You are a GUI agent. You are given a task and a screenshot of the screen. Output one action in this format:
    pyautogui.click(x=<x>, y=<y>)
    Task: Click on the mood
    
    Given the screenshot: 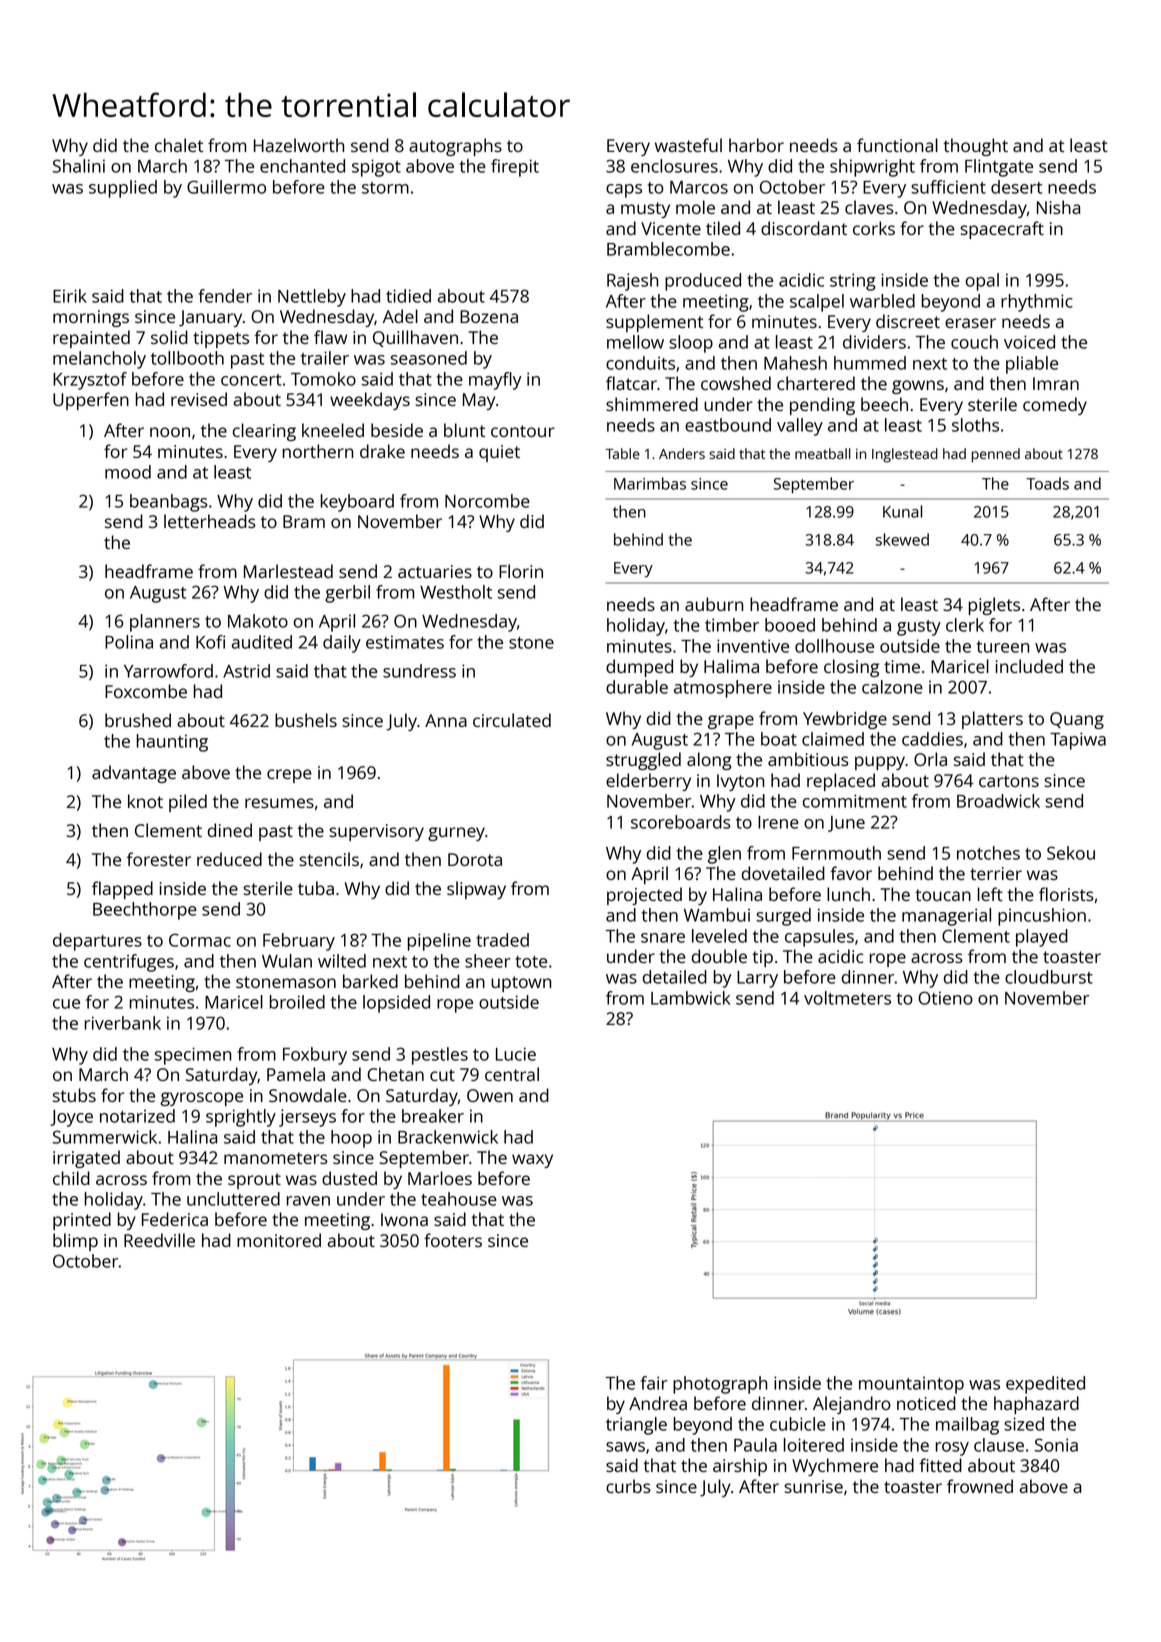 What is the action you would take?
    pyautogui.click(x=128, y=472)
